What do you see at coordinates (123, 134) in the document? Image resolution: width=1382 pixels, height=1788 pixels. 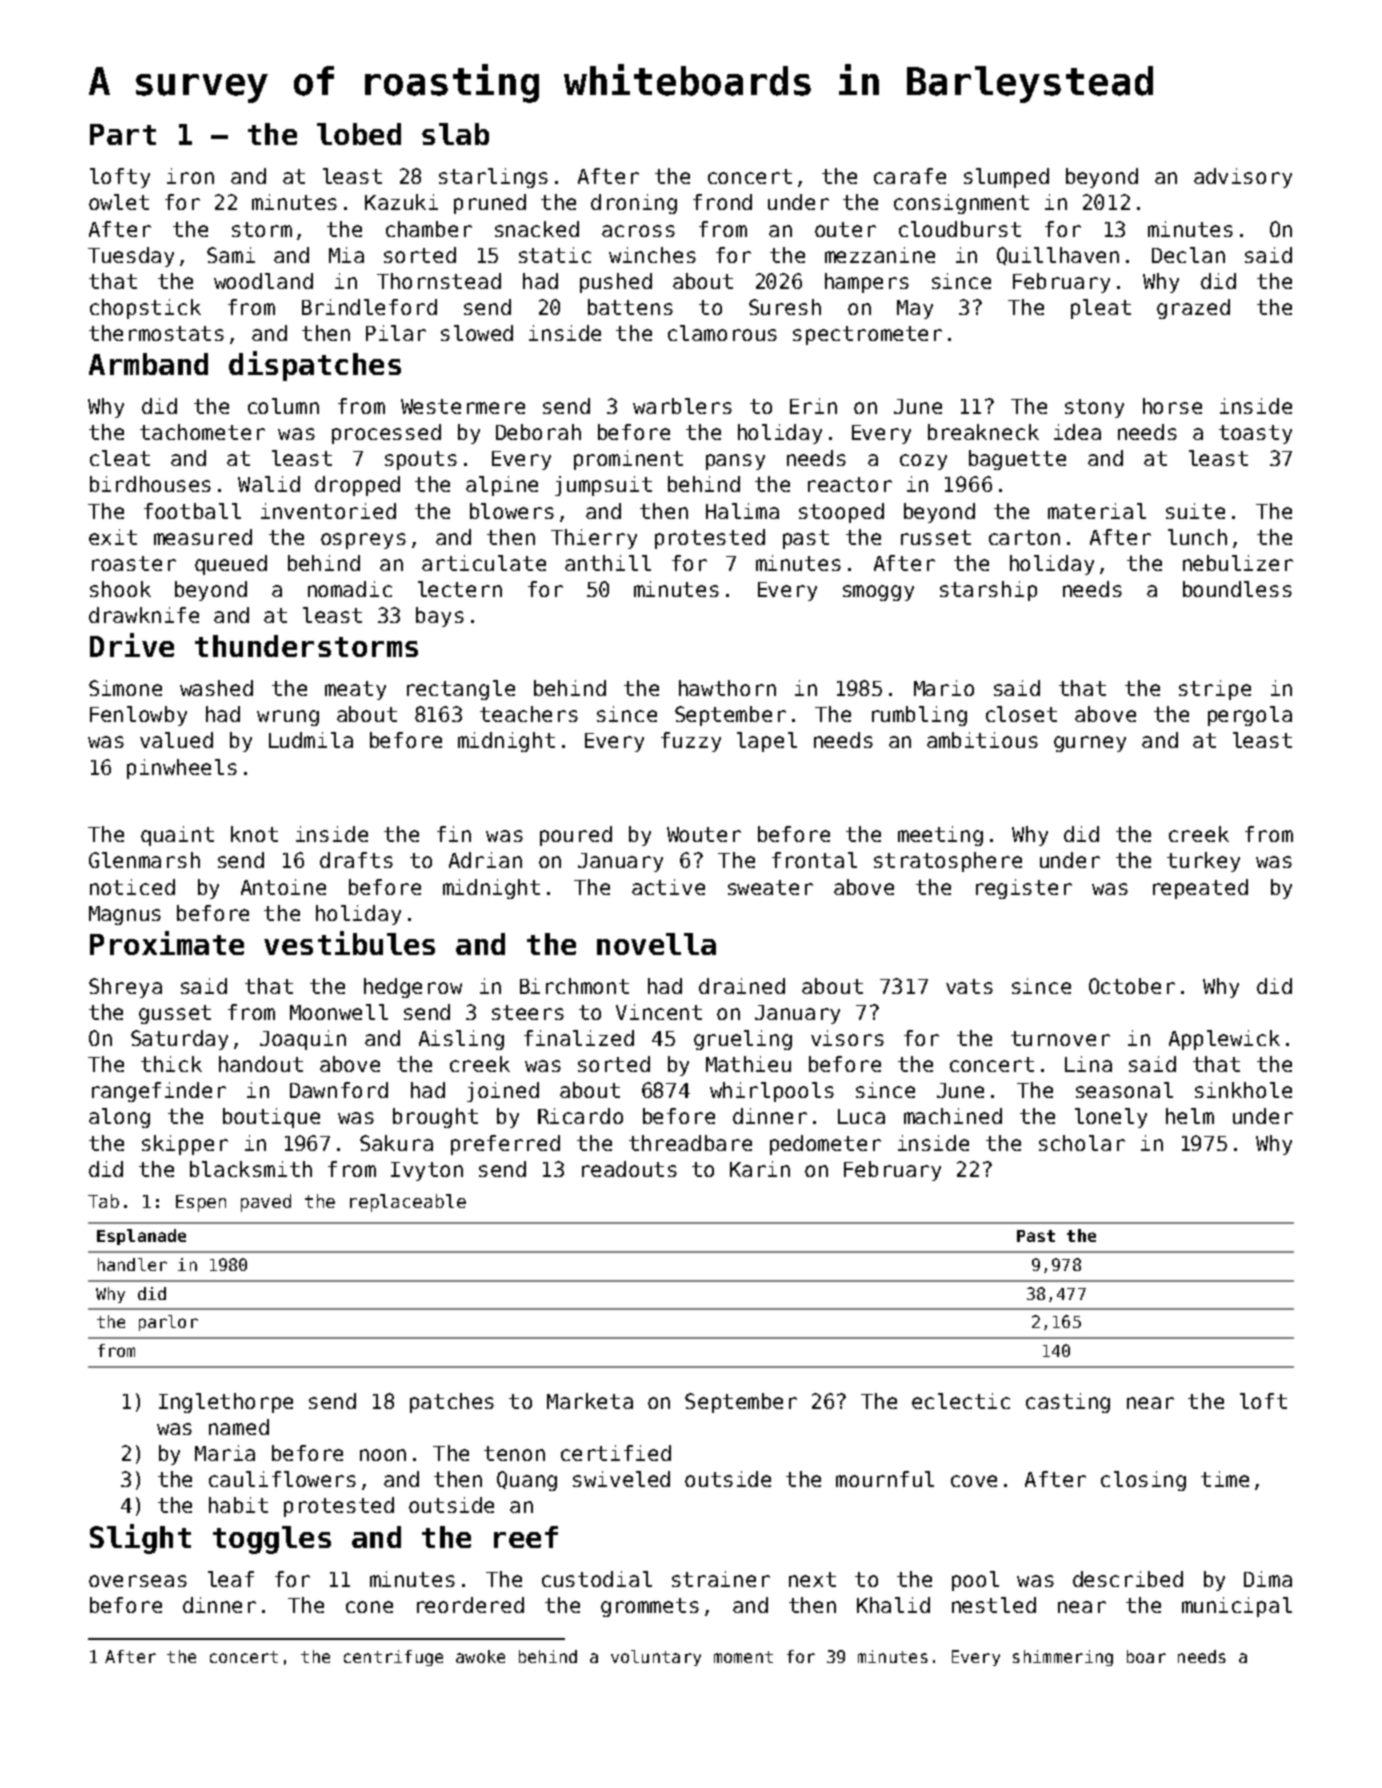 I see `Part` at bounding box center [123, 134].
